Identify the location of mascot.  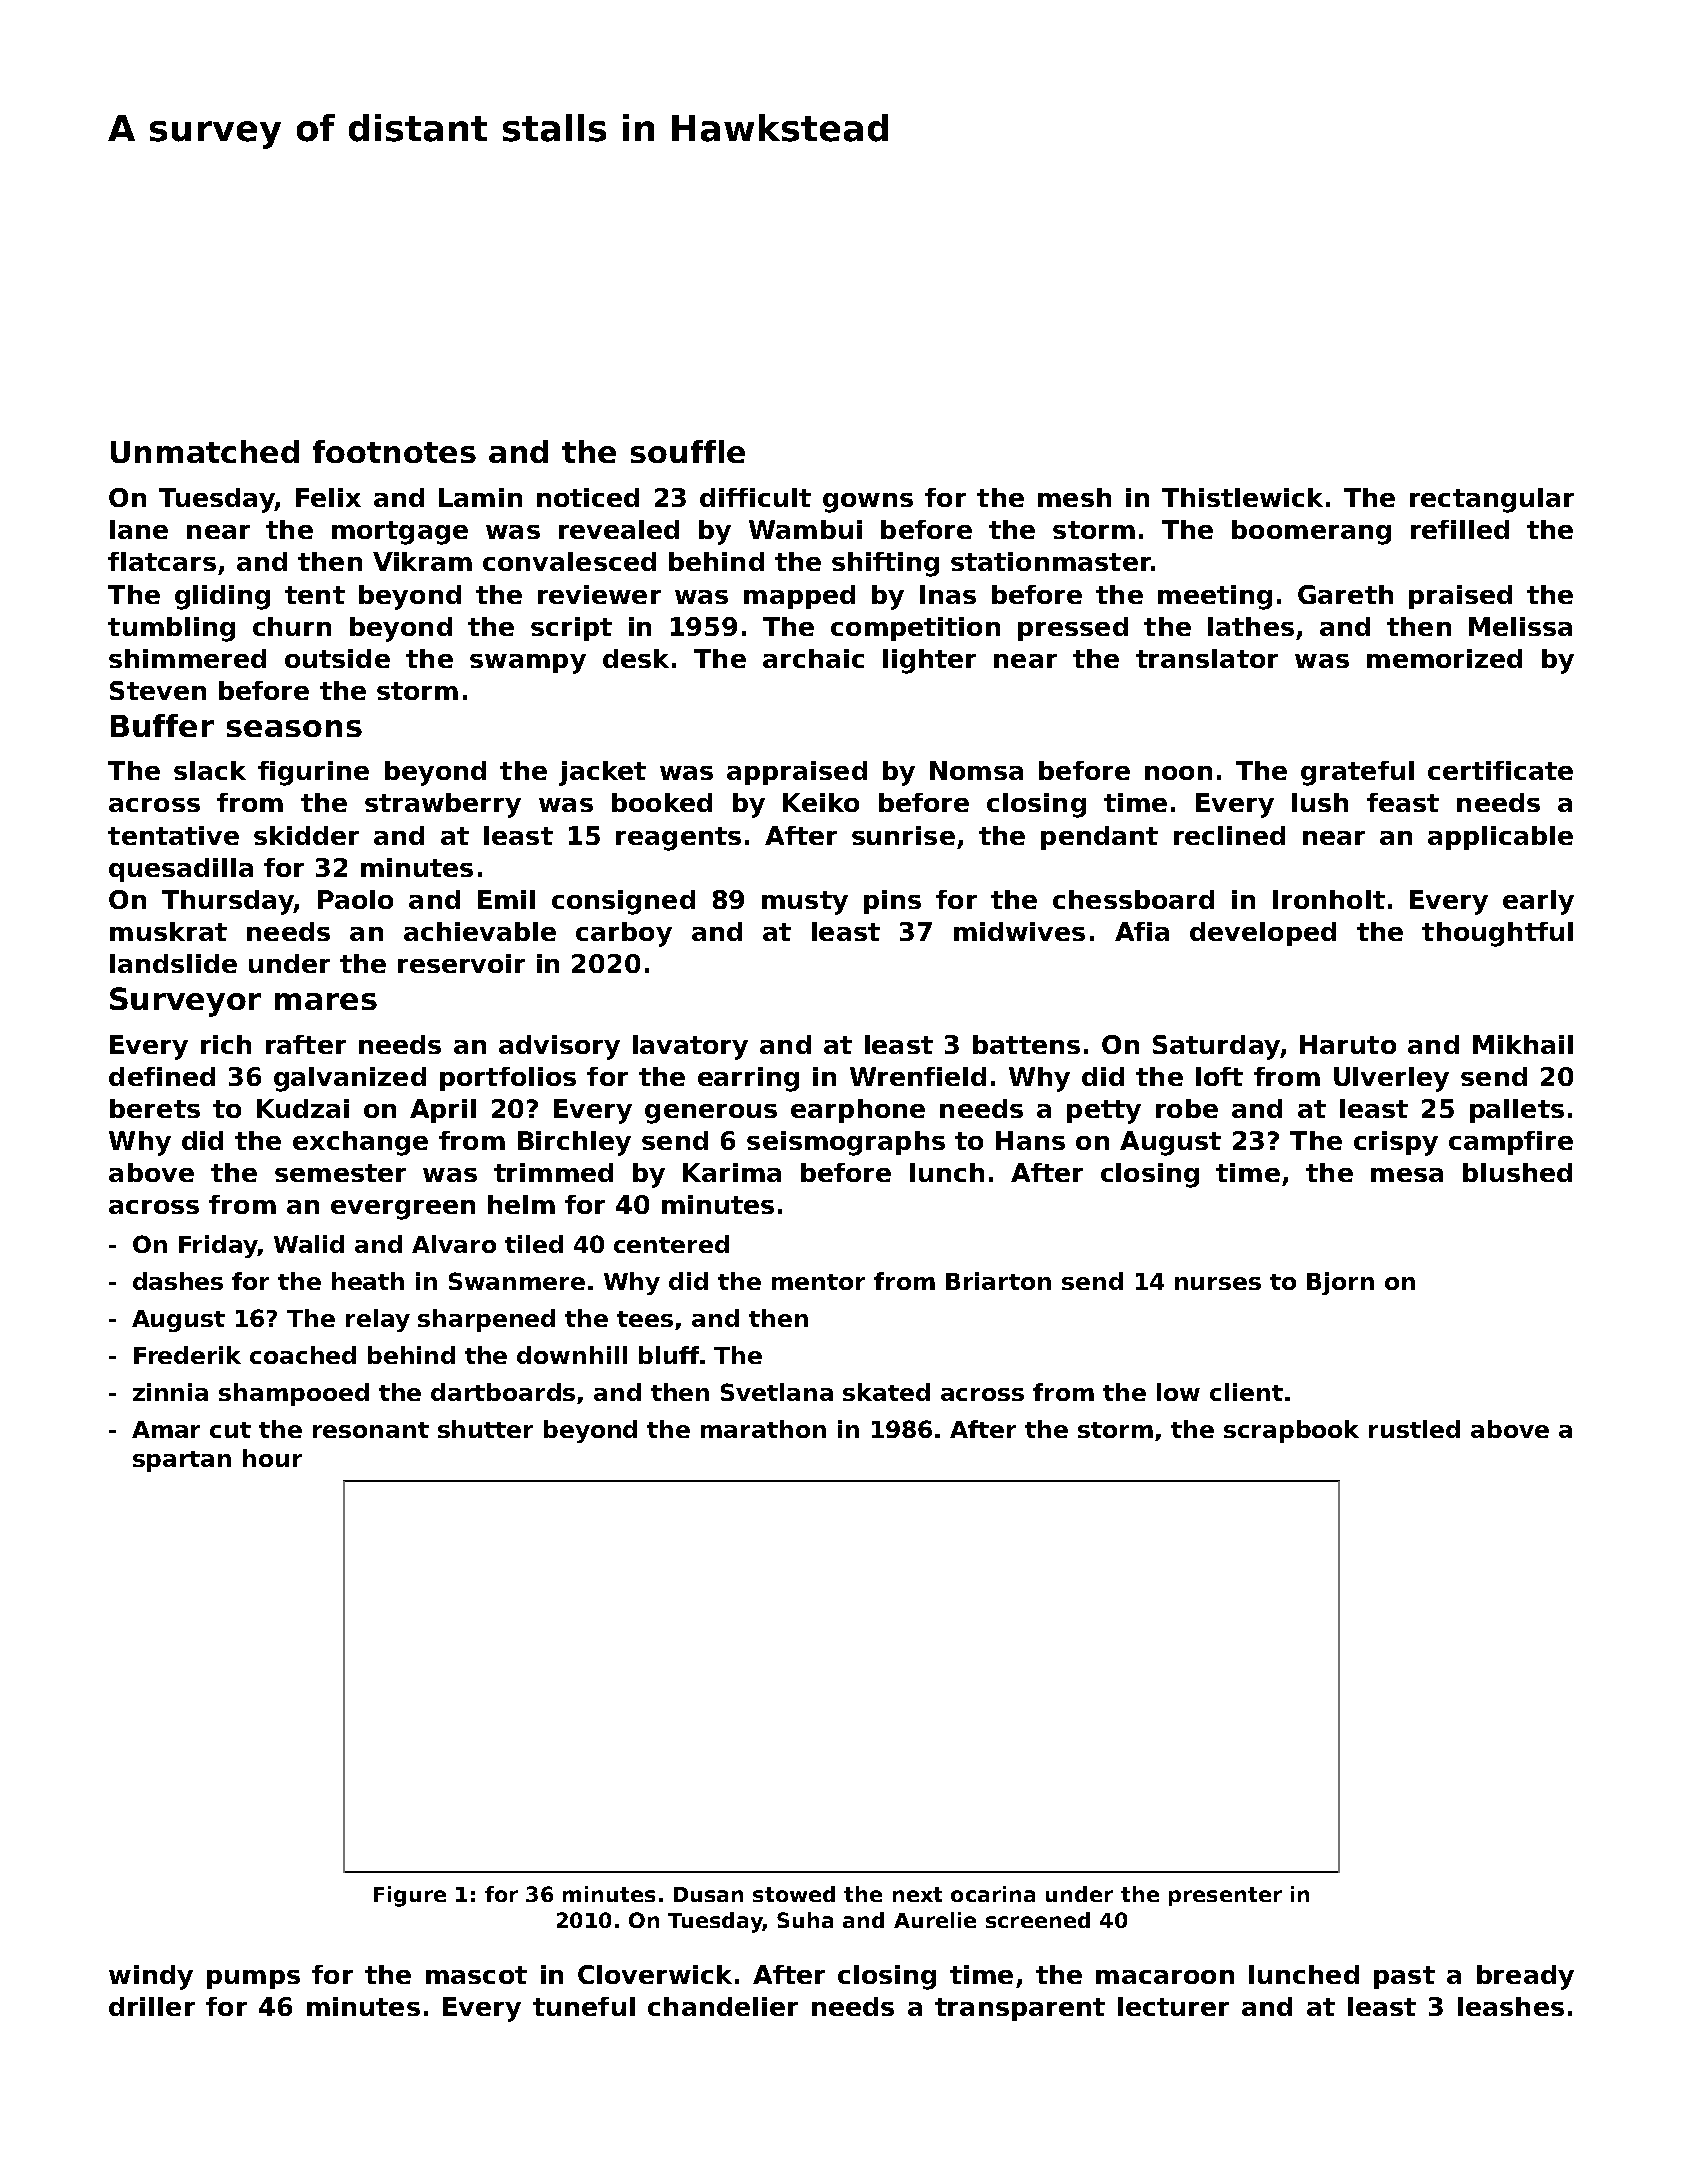
(476, 1975).
